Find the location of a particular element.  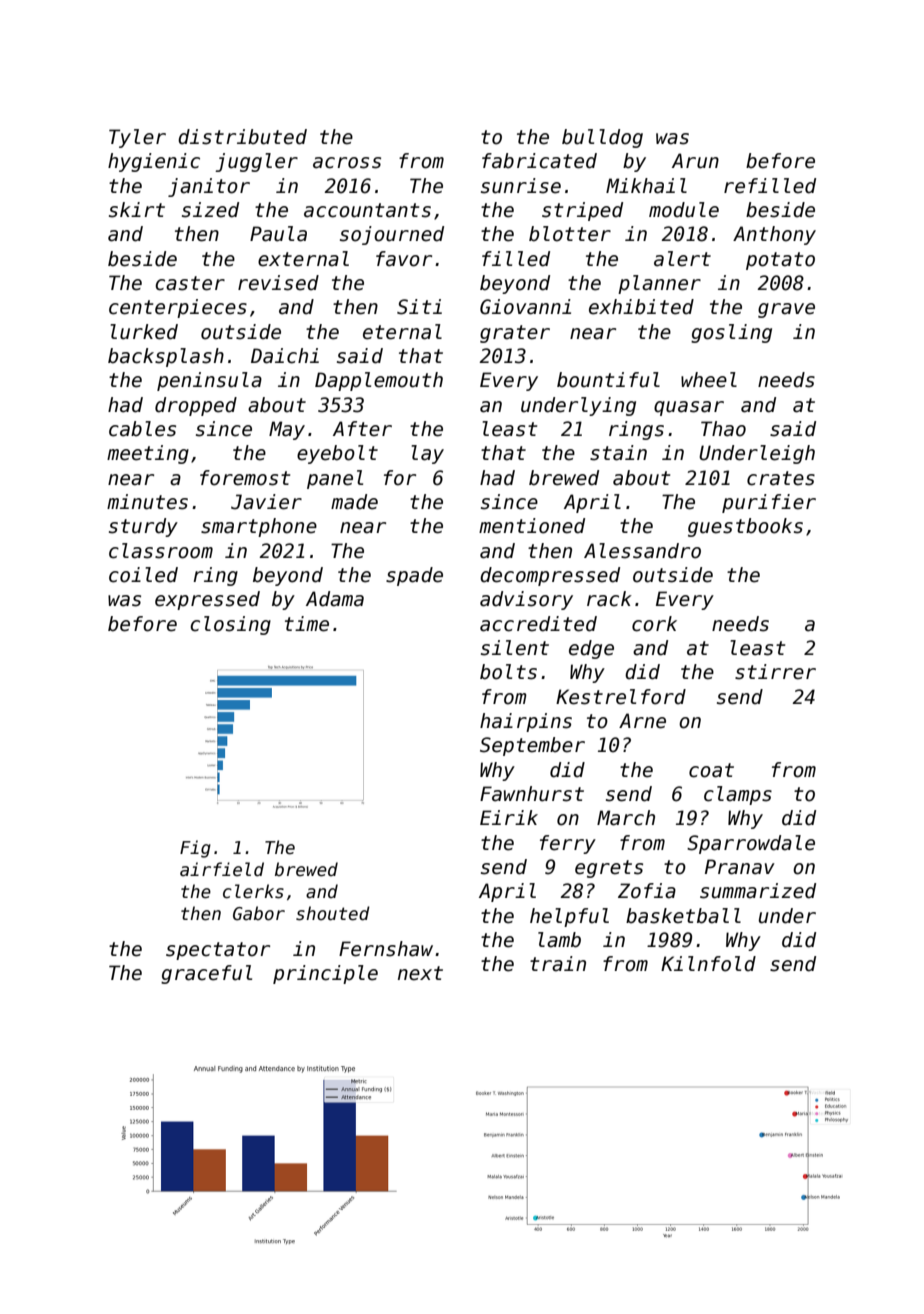

clerks is located at coordinates (253, 891).
